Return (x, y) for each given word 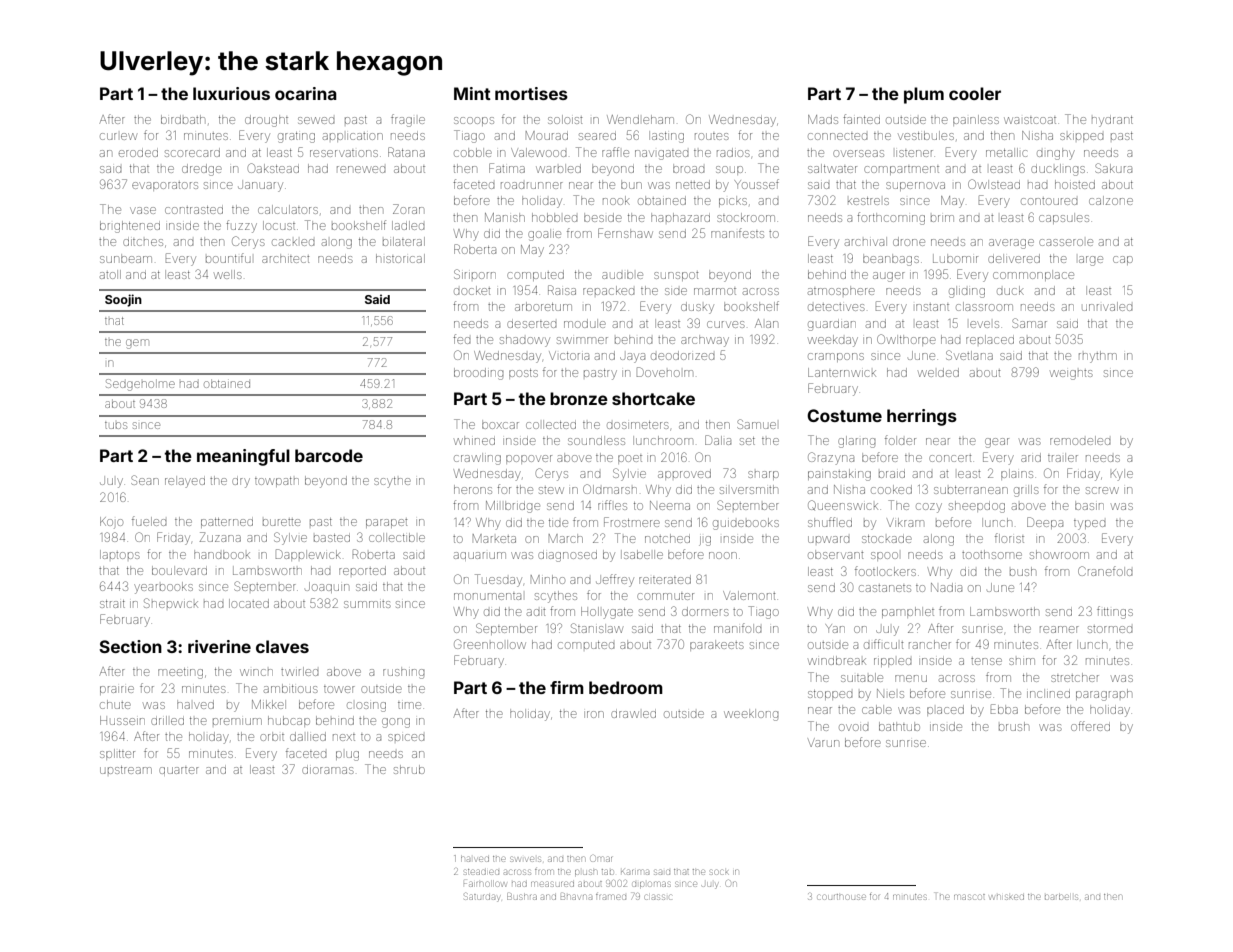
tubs (116, 425)
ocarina (306, 93)
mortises (531, 93)
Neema (670, 505)
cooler (975, 93)
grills (1026, 491)
